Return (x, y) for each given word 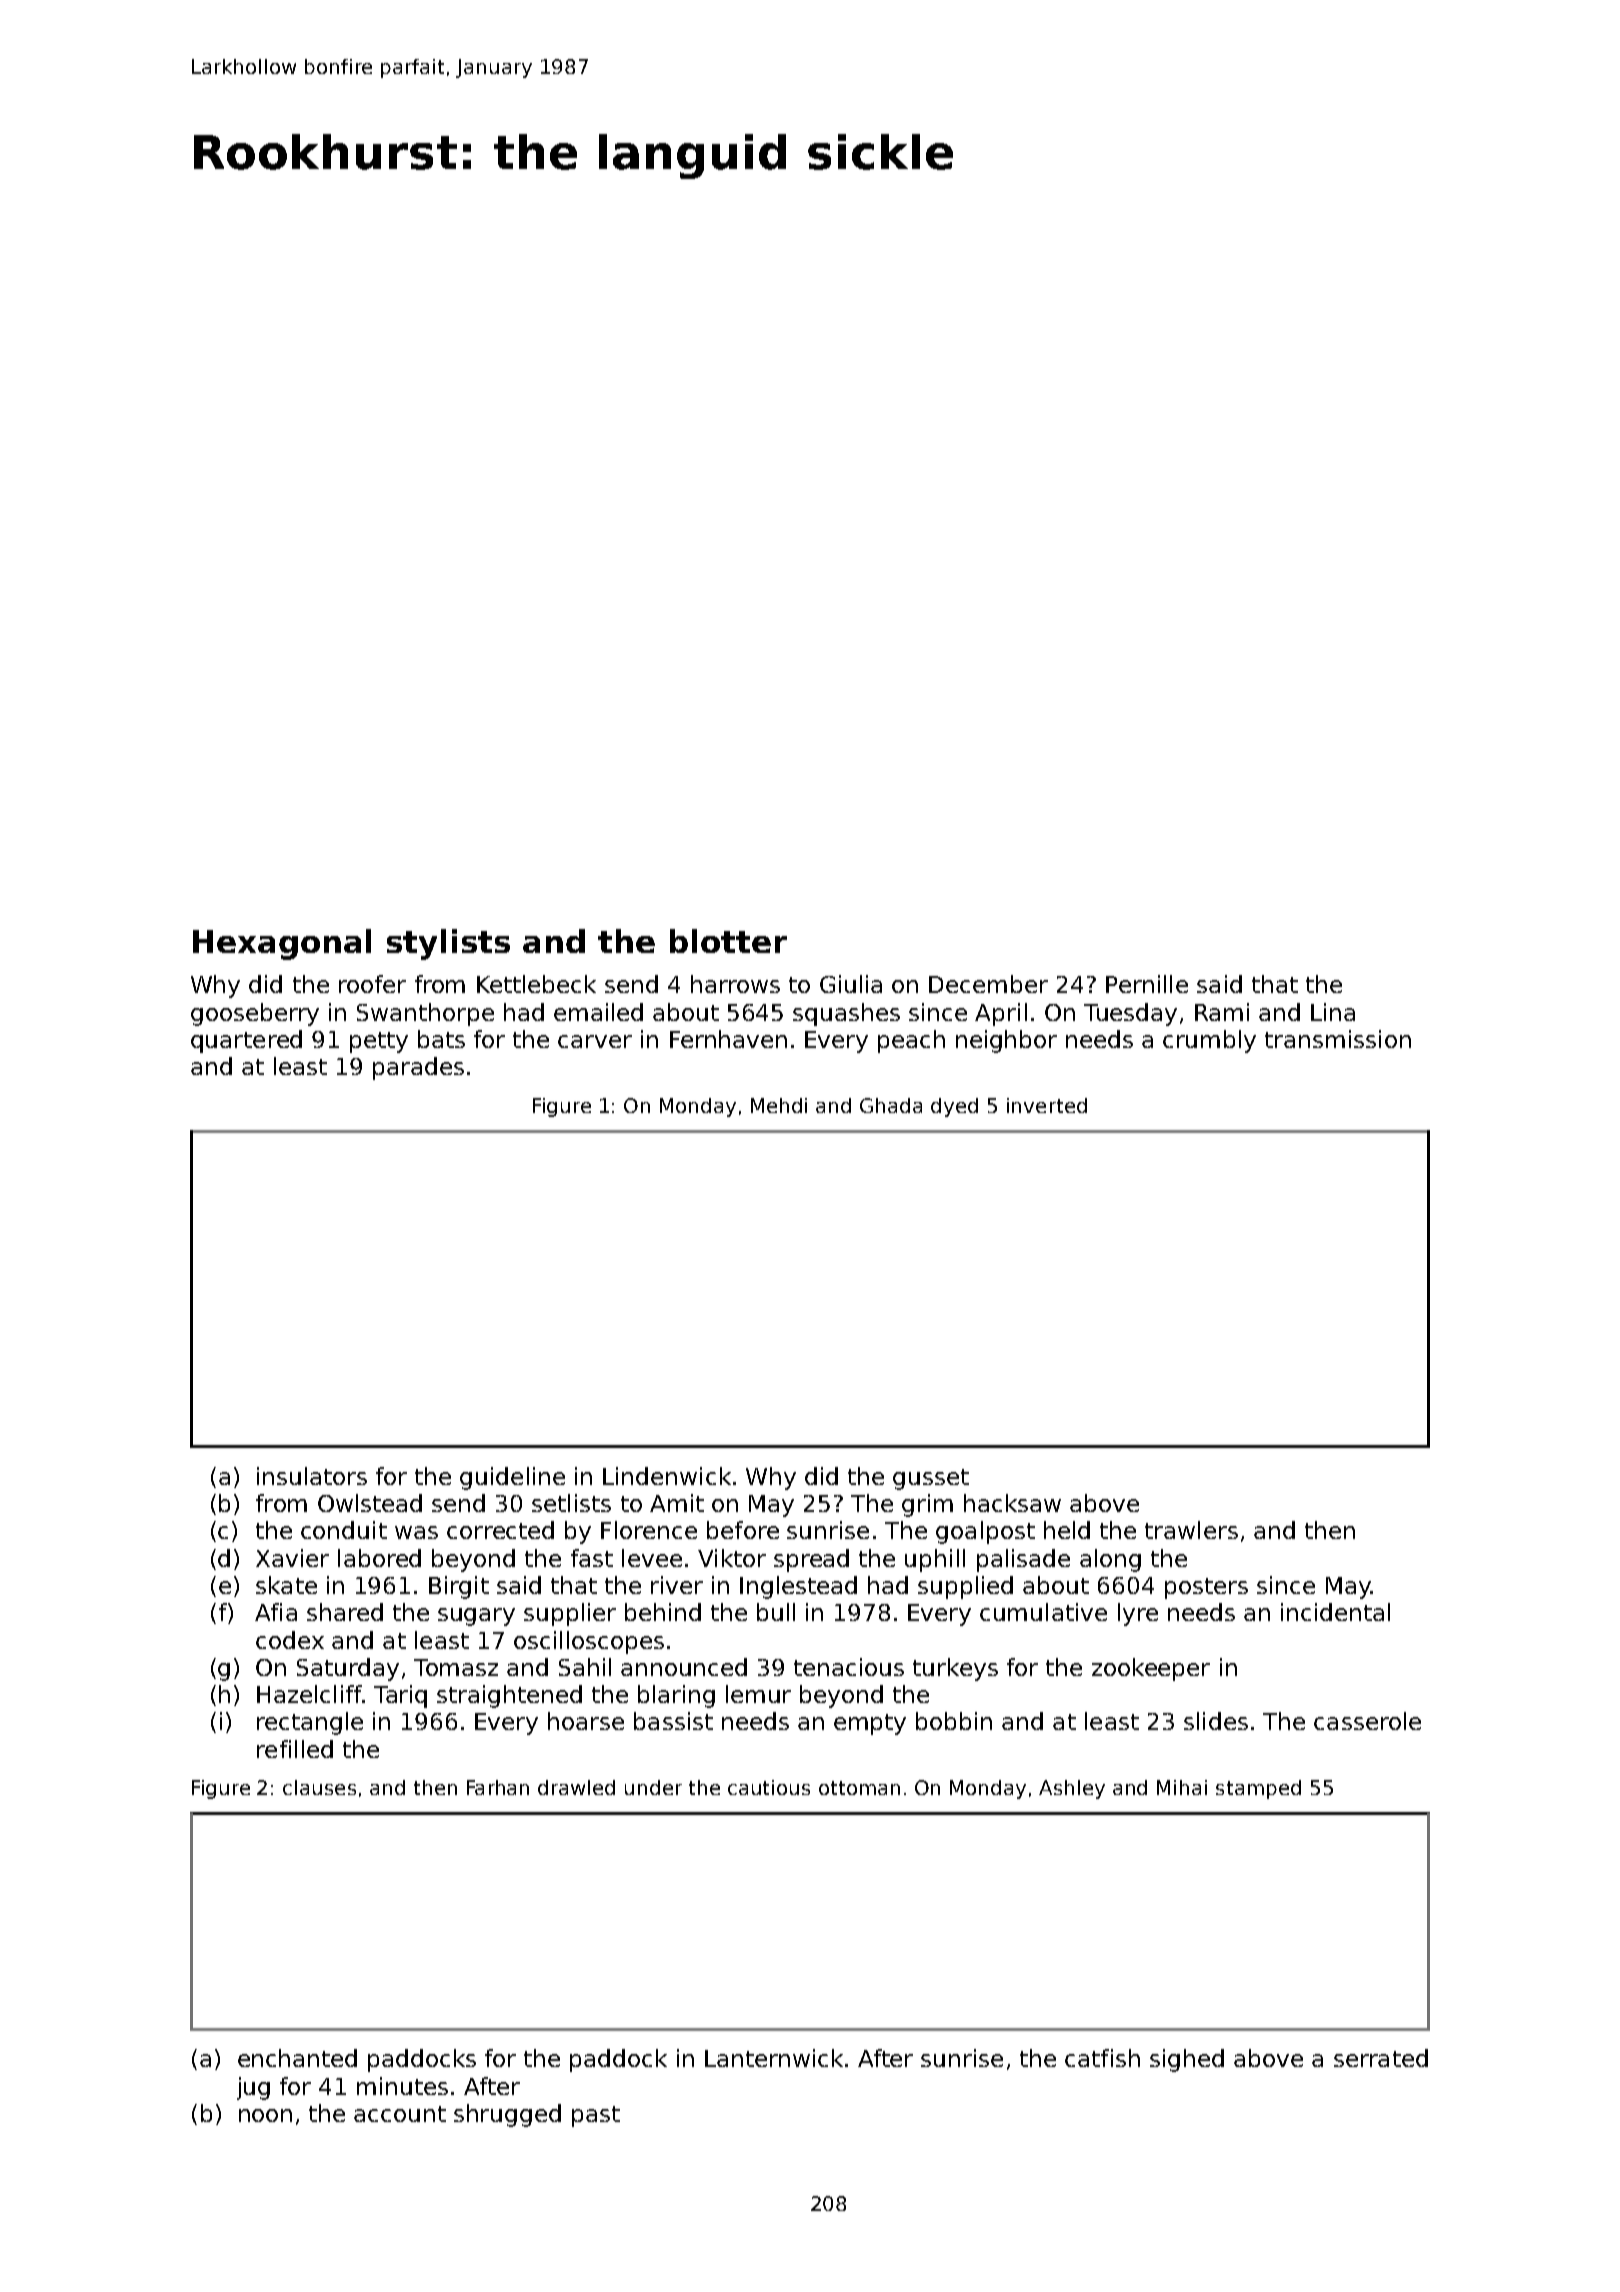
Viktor (732, 1558)
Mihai (1182, 1787)
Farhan (498, 1787)
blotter (728, 941)
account (400, 2114)
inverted (1047, 1105)
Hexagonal (282, 944)
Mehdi (779, 1105)
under (653, 1787)
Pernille (1147, 984)
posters (1206, 1588)
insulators (312, 1476)
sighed (1187, 2060)
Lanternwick (774, 2058)
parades (418, 1068)
